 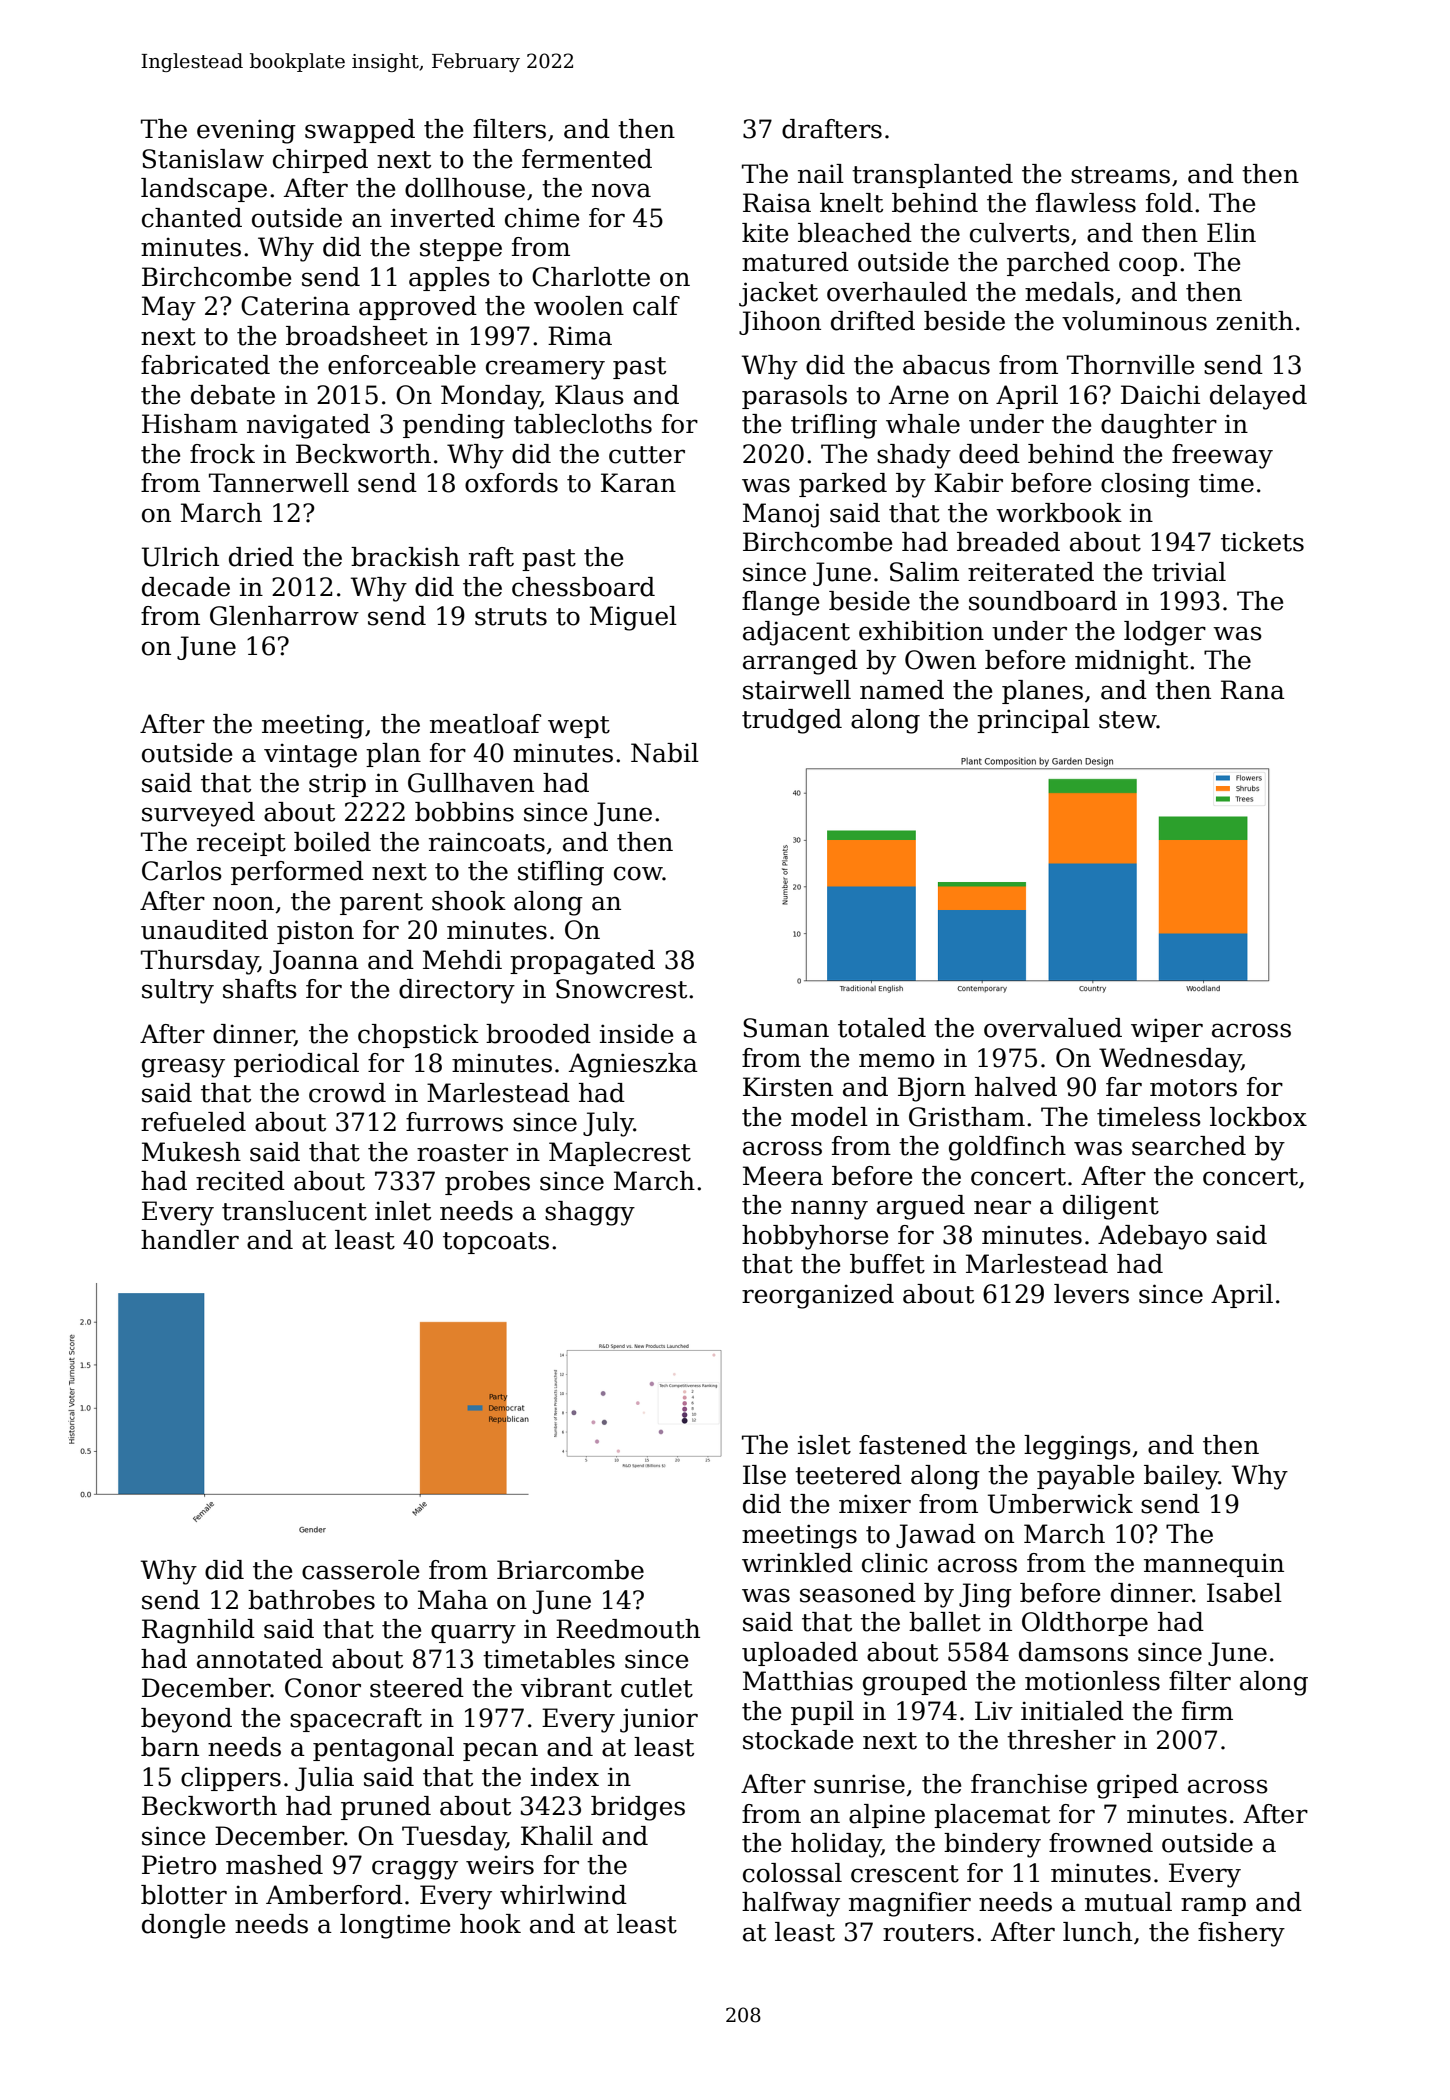 What do you see at coordinates (454, 426) in the page?
I see `pending` at bounding box center [454, 426].
